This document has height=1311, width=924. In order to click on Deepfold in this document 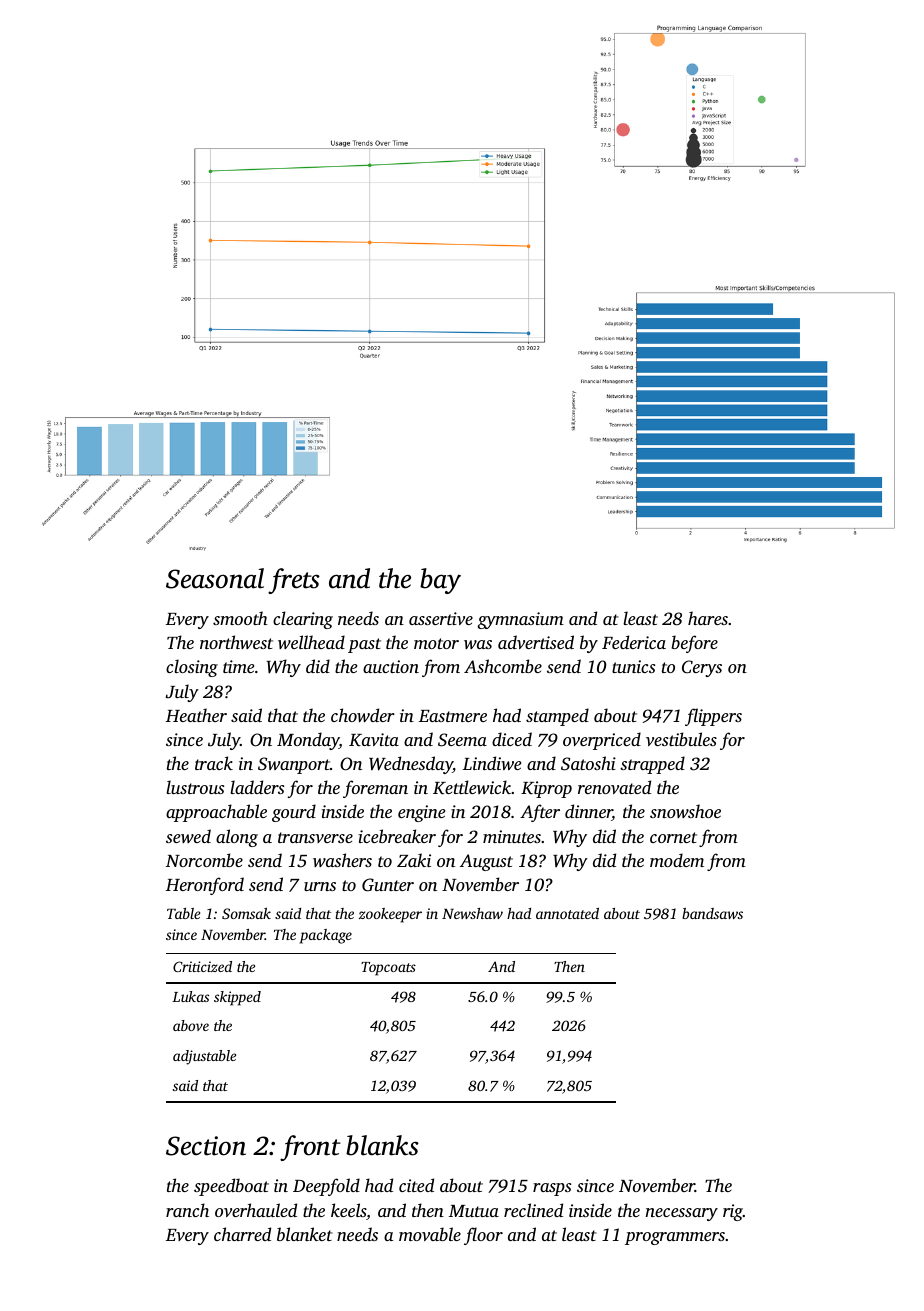, I will do `click(326, 1187)`.
